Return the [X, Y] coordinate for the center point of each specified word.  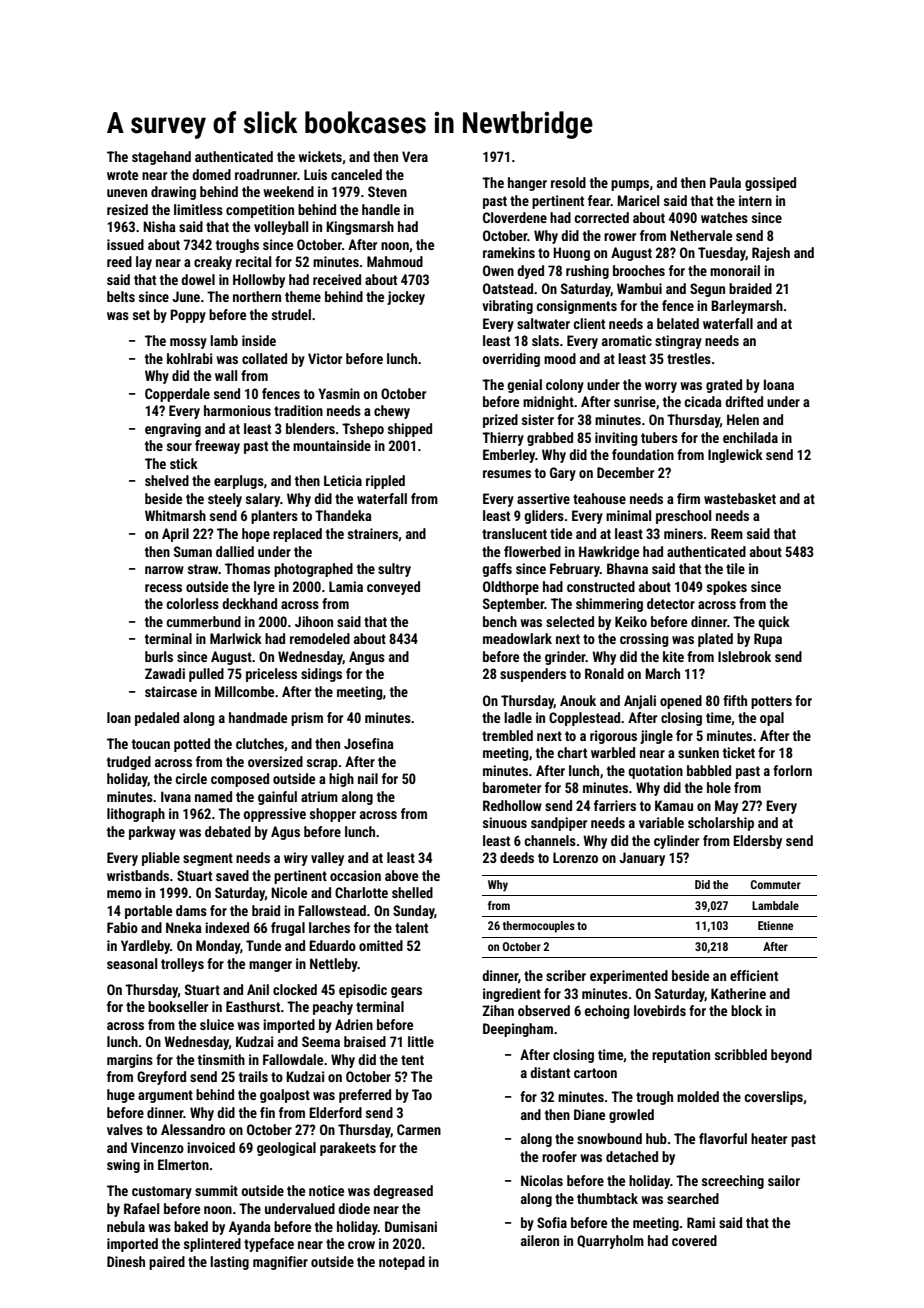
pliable [161, 859]
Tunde [263, 945]
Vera [415, 156]
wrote [122, 175]
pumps [630, 185]
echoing [607, 1012]
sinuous [505, 822]
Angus [367, 658]
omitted [381, 945]
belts [121, 296]
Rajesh [771, 254]
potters [771, 702]
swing [123, 1166]
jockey [406, 298]
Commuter [776, 884]
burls [159, 656]
